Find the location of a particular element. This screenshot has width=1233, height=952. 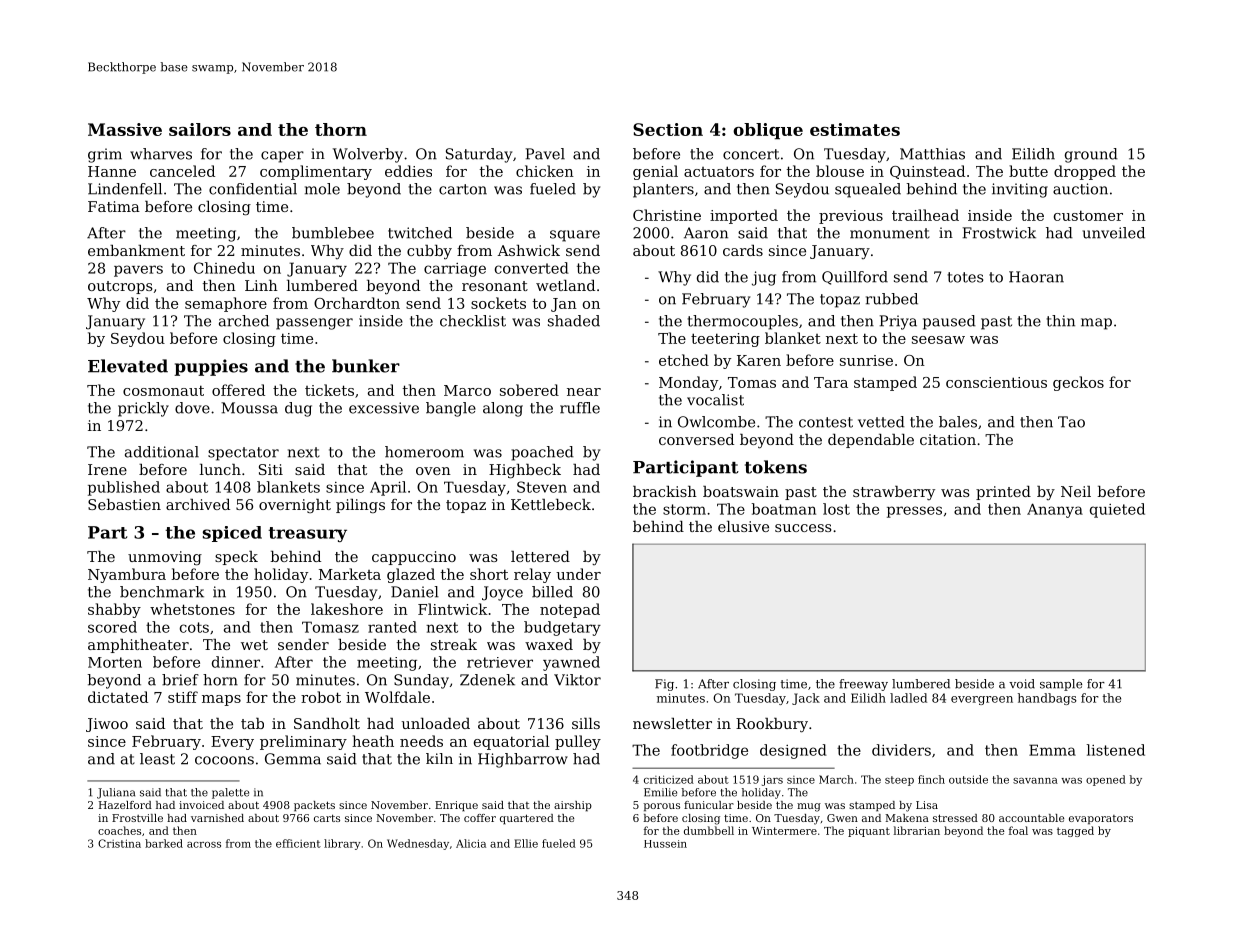

Juliana is located at coordinates (116, 793).
